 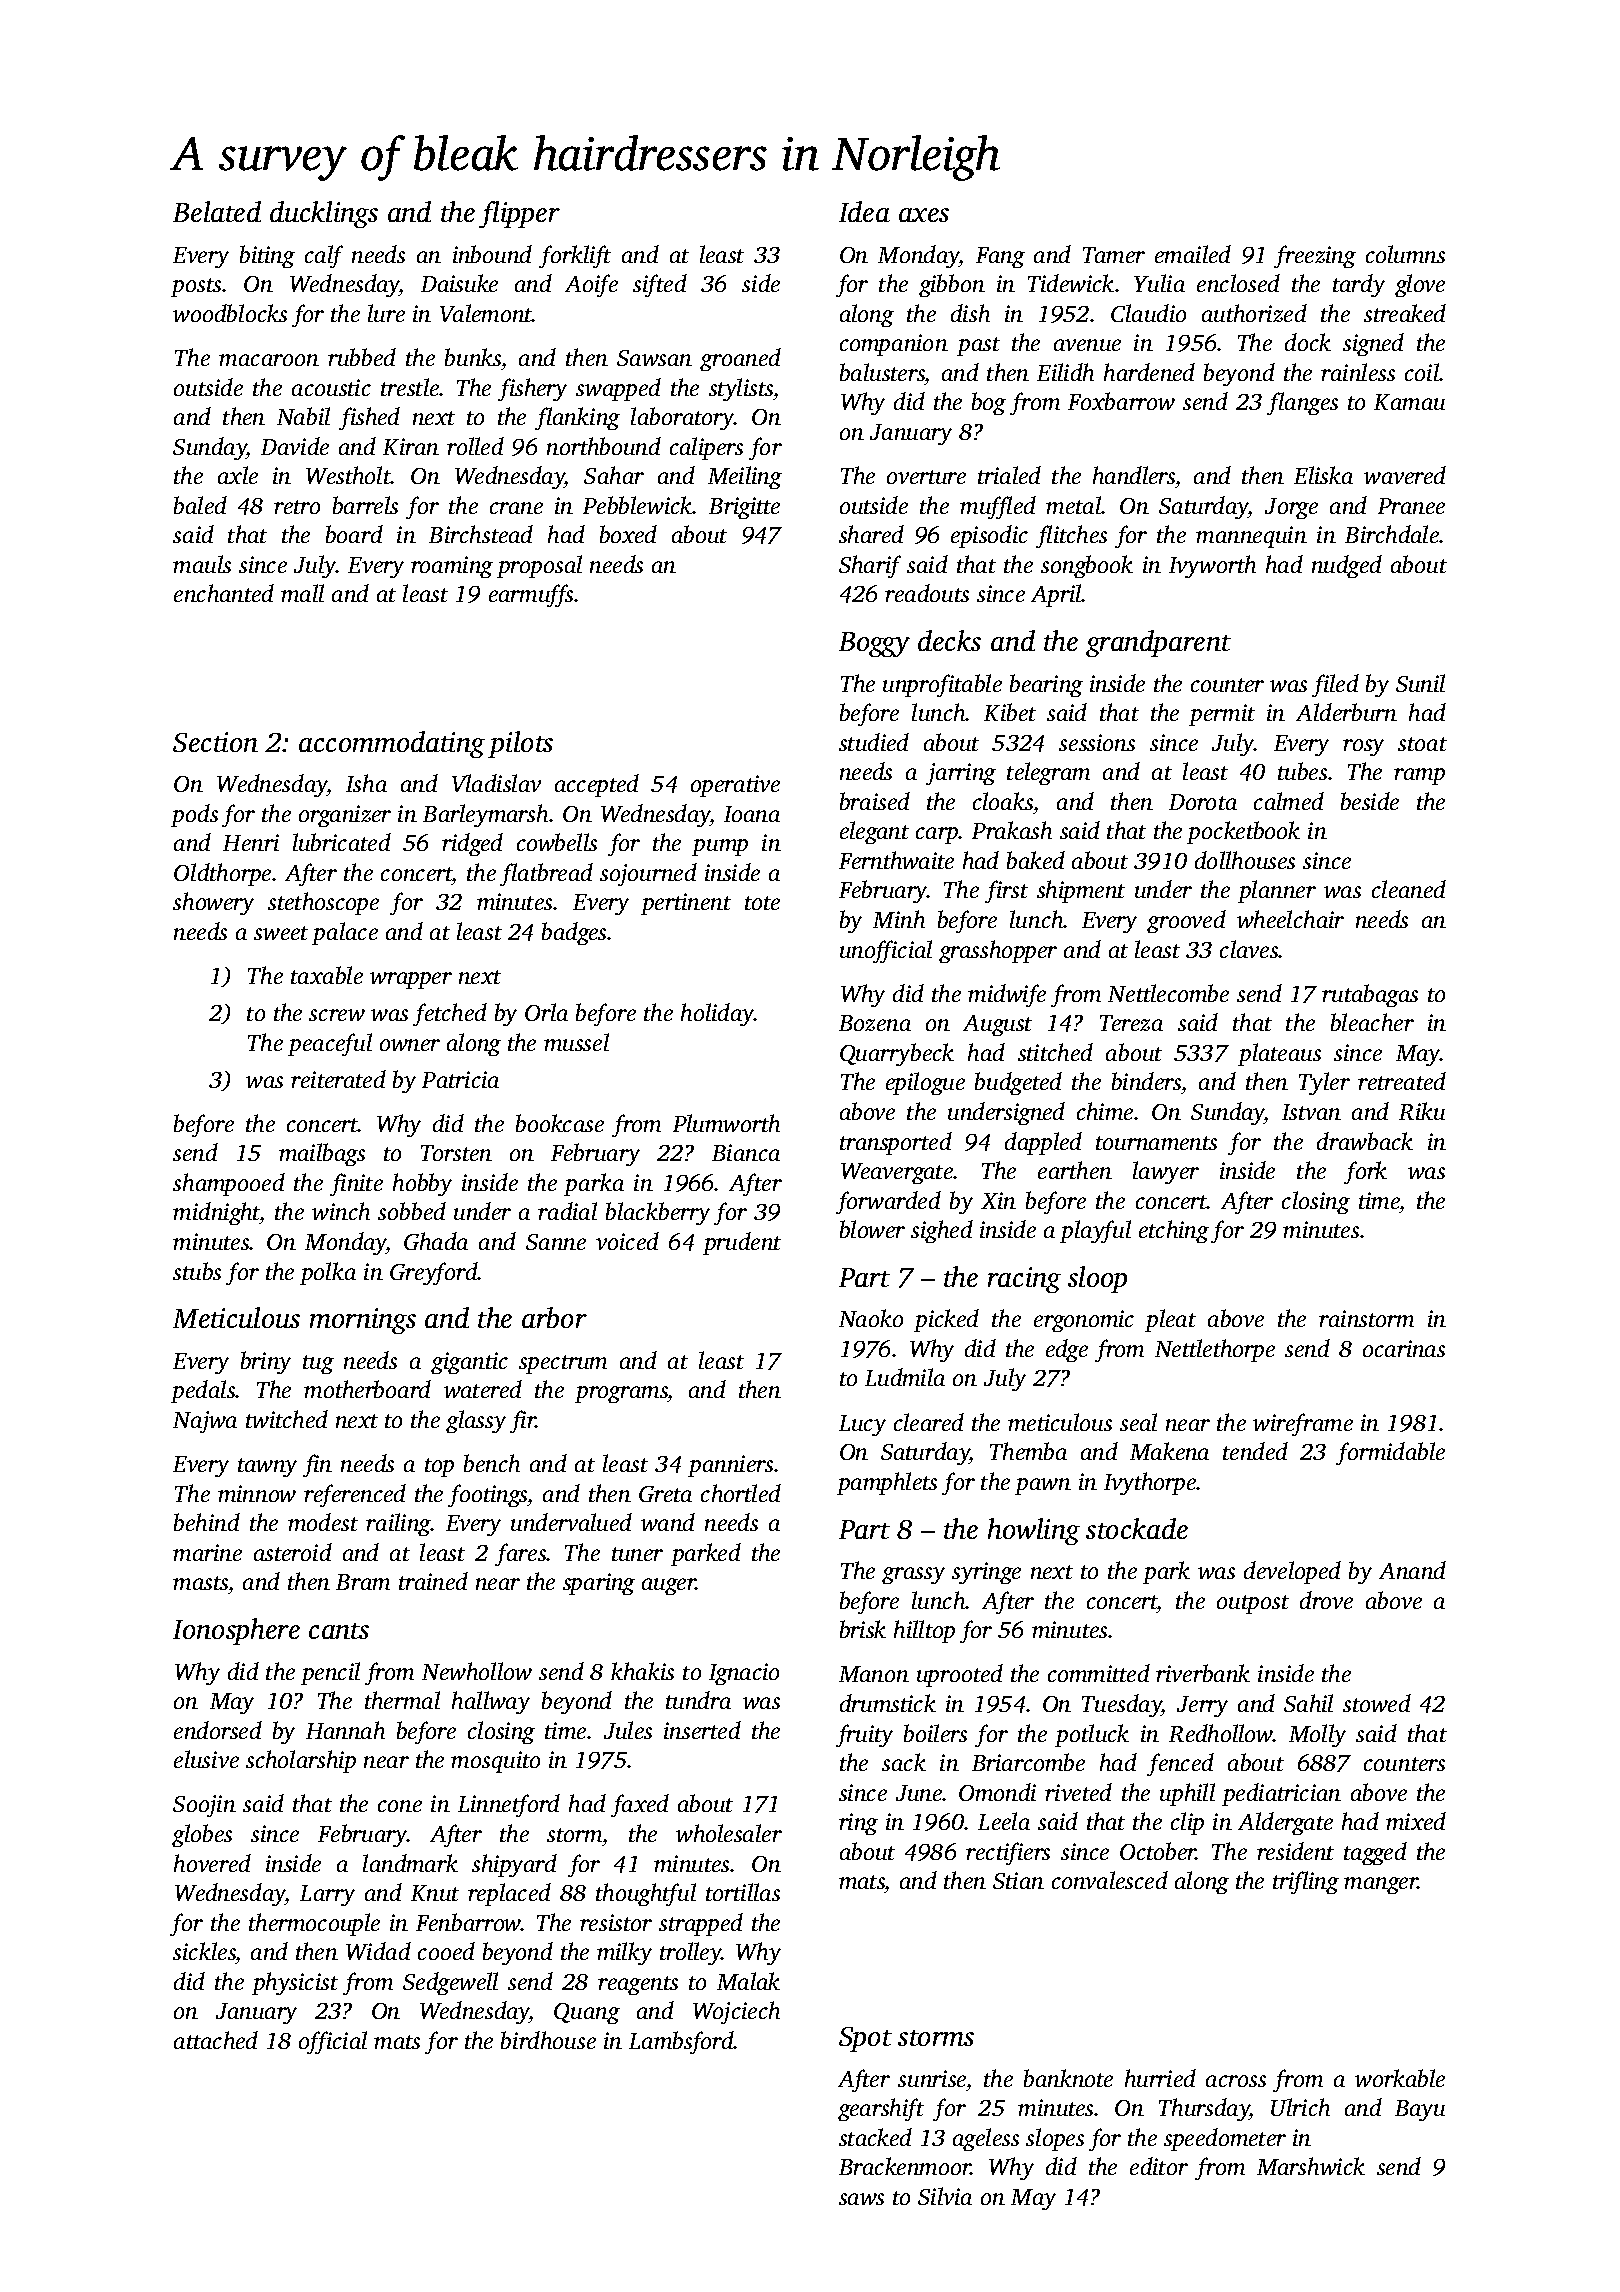 I want to click on midnight, so click(x=216, y=1213).
